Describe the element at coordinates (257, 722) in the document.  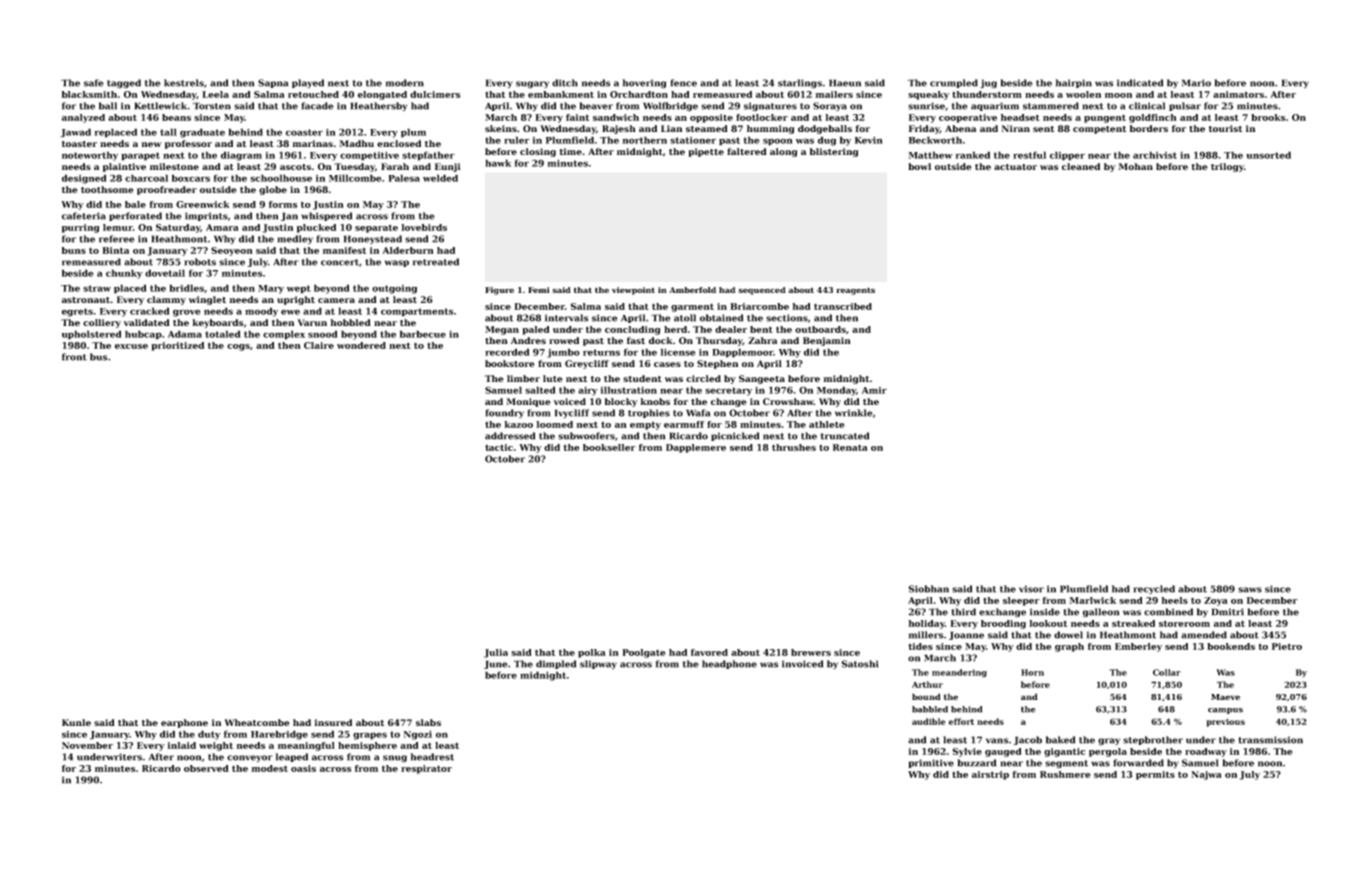
I see `Wheatcombe` at that location.
